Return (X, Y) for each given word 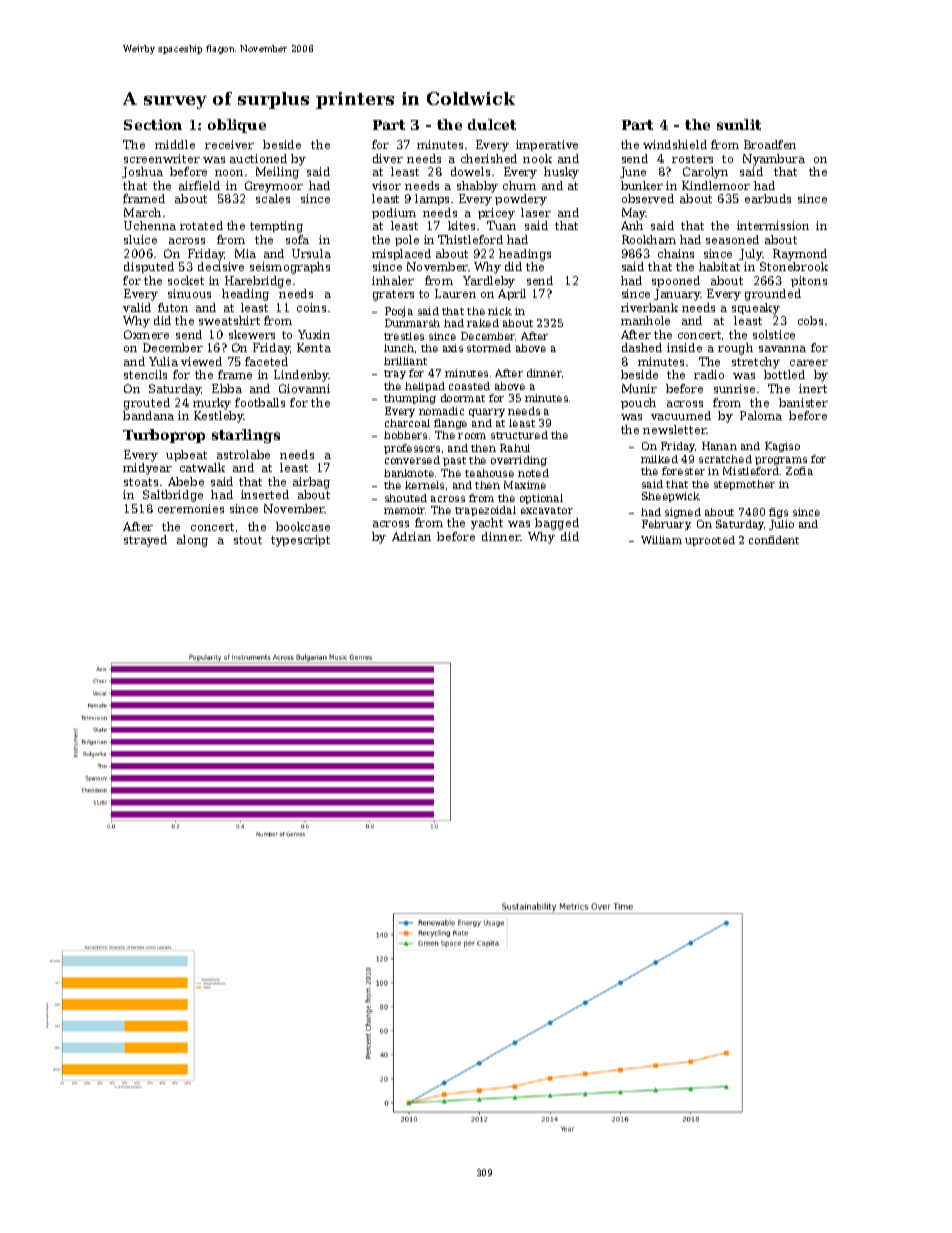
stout (248, 540)
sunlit (739, 124)
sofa (297, 239)
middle (175, 144)
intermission (773, 225)
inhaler (393, 280)
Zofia (799, 471)
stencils (145, 374)
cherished (489, 158)
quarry (487, 413)
